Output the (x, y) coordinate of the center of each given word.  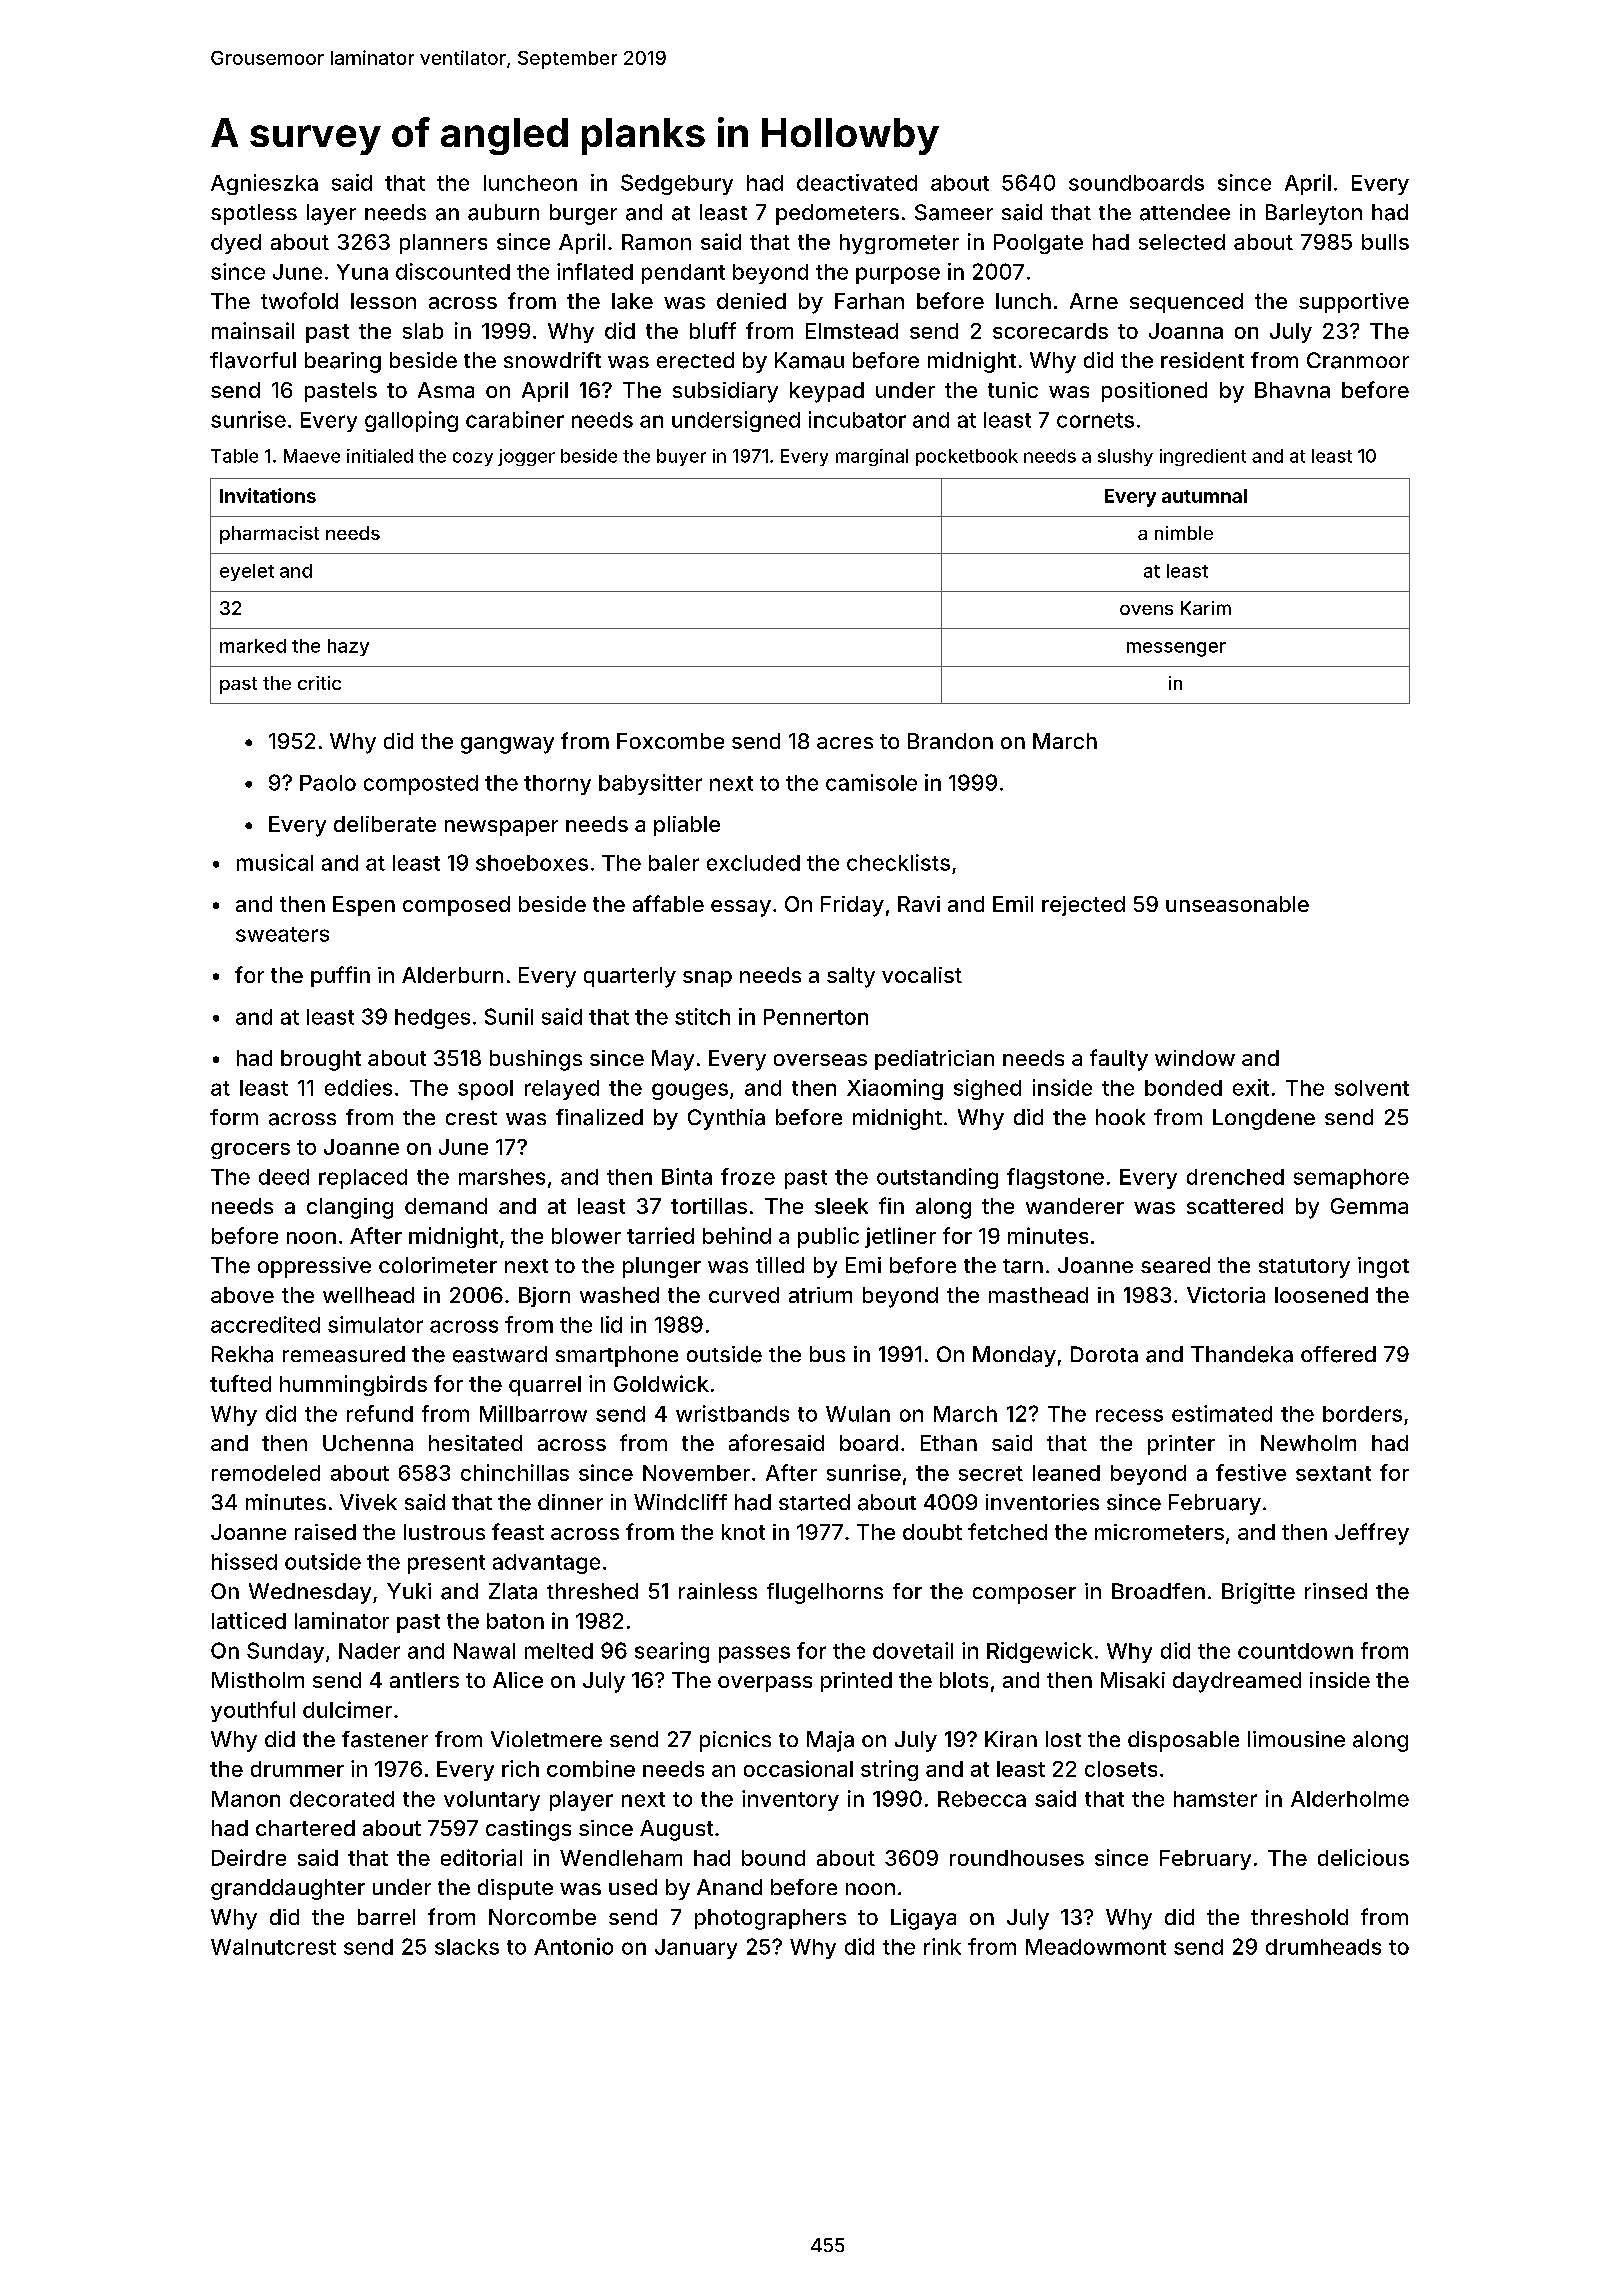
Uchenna (368, 1443)
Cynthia (726, 1119)
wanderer (1075, 1206)
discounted (453, 271)
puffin (340, 976)
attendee (1185, 212)
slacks (467, 1947)
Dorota (1104, 1354)
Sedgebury (677, 184)
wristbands (732, 1413)
